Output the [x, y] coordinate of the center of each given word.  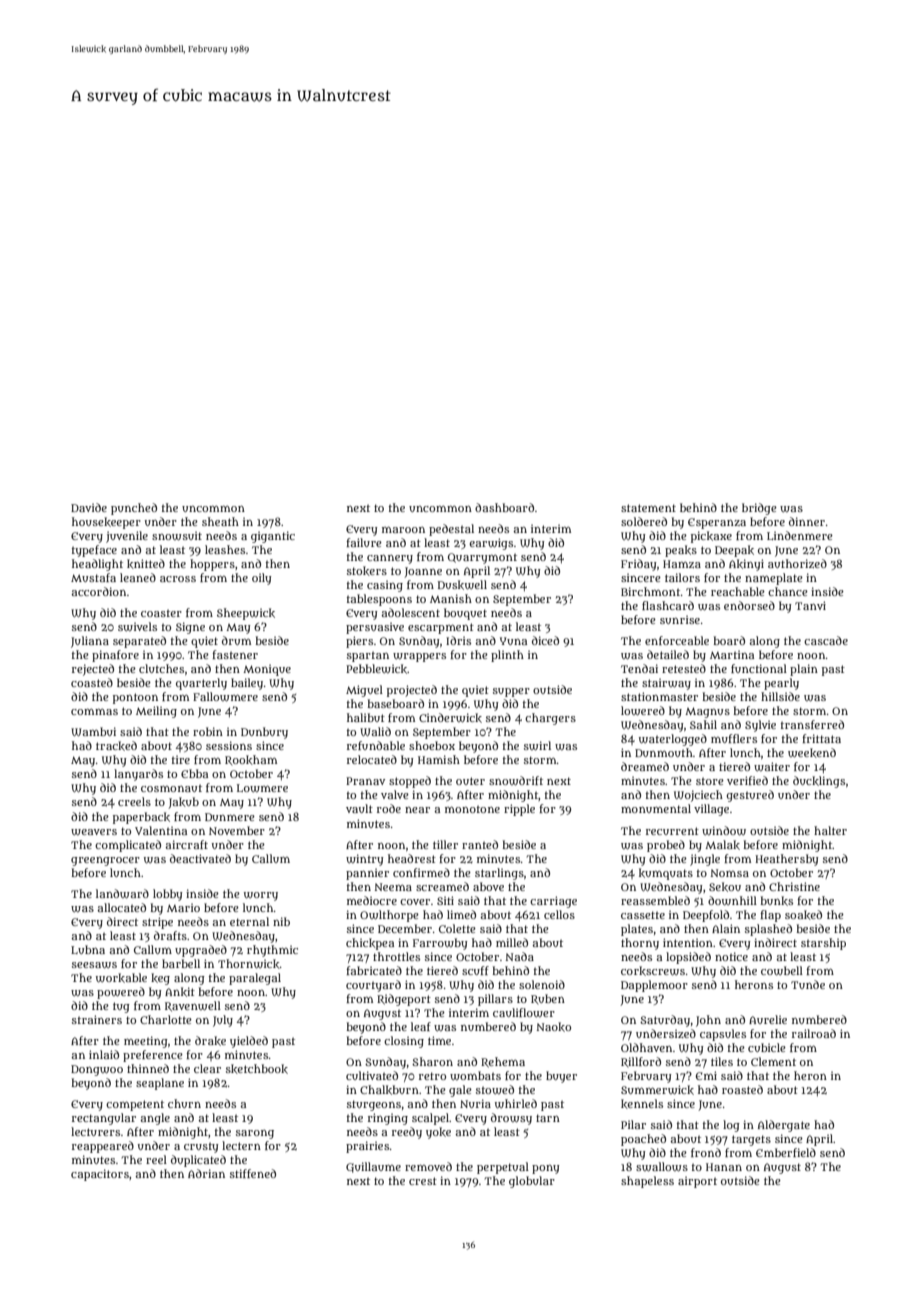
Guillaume [373, 1167]
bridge [759, 509]
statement [648, 508]
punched [134, 509]
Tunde [808, 984]
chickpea [370, 944]
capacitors [100, 1175]
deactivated [200, 858]
